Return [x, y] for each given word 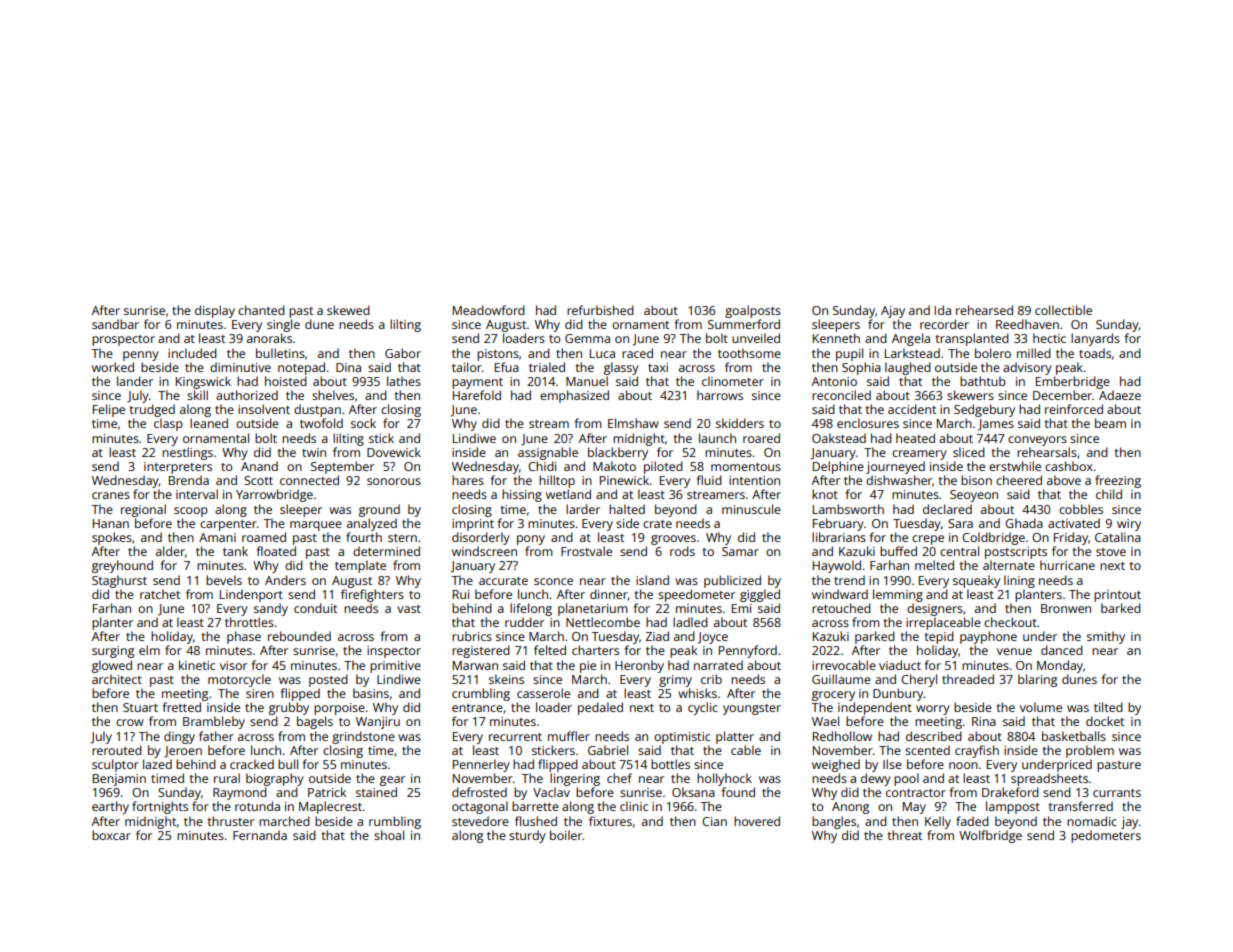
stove [1111, 552]
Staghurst [119, 581]
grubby [289, 708]
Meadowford [489, 310]
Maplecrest [330, 807]
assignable [548, 453]
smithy [1106, 637]
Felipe [109, 410]
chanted [261, 310]
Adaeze [1120, 395]
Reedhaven [1027, 324]
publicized [732, 581]
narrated [718, 665]
